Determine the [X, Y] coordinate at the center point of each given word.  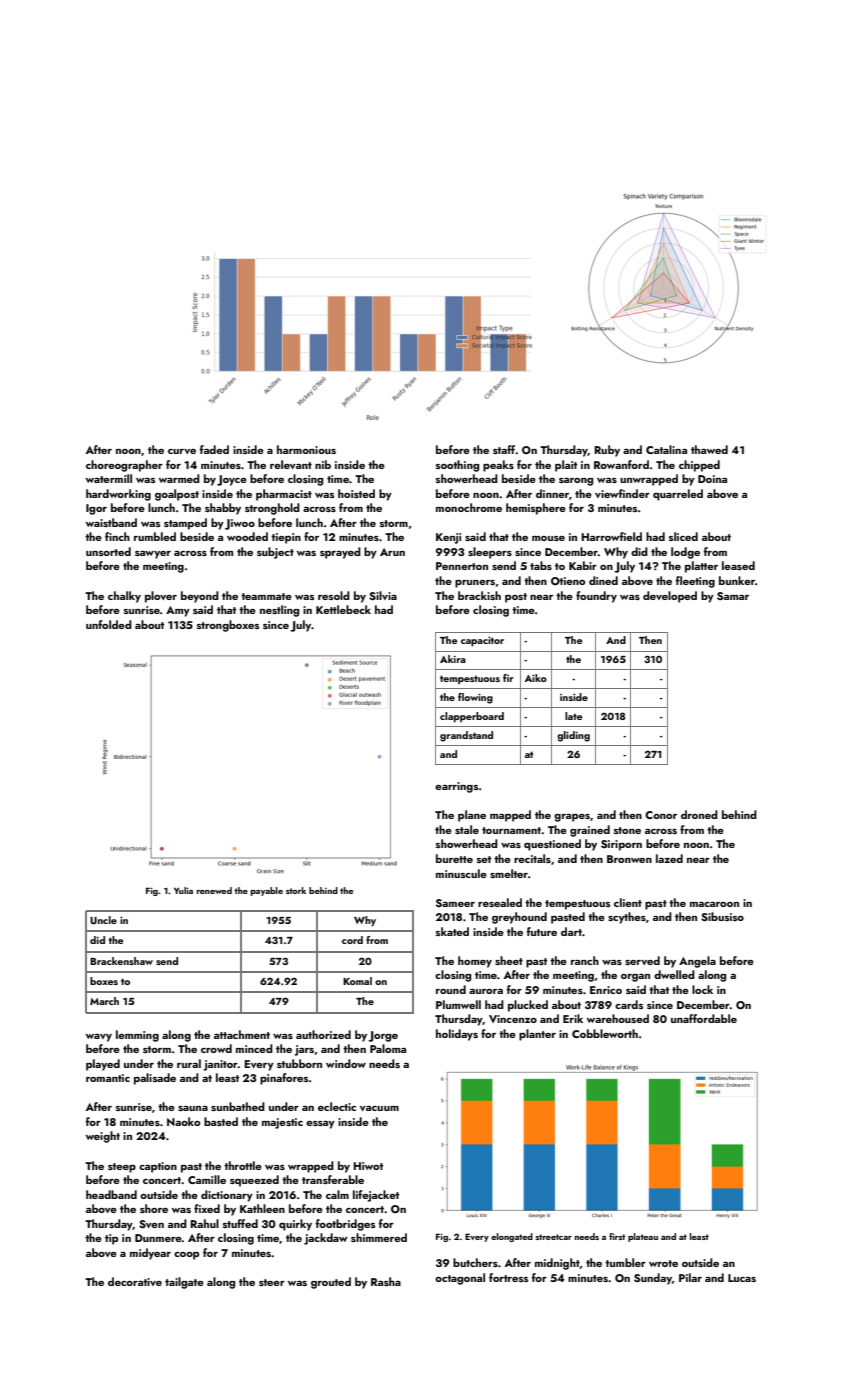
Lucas [742, 1278]
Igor [96, 509]
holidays [457, 1035]
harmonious [306, 449]
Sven [151, 1224]
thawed [709, 449]
